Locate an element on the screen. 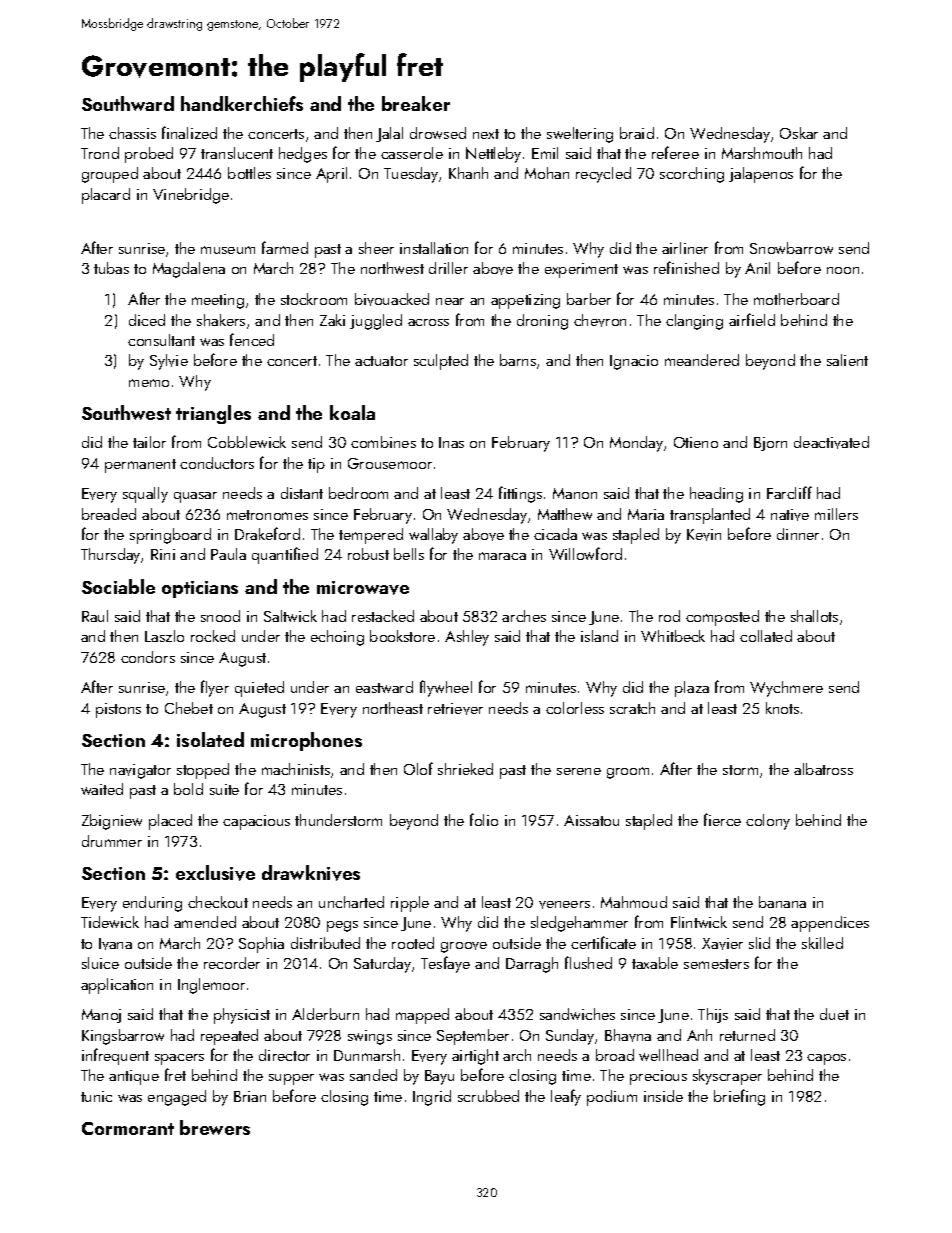 Image resolution: width=952 pixels, height=1233 pixels. handkerchiefs is located at coordinates (242, 103).
